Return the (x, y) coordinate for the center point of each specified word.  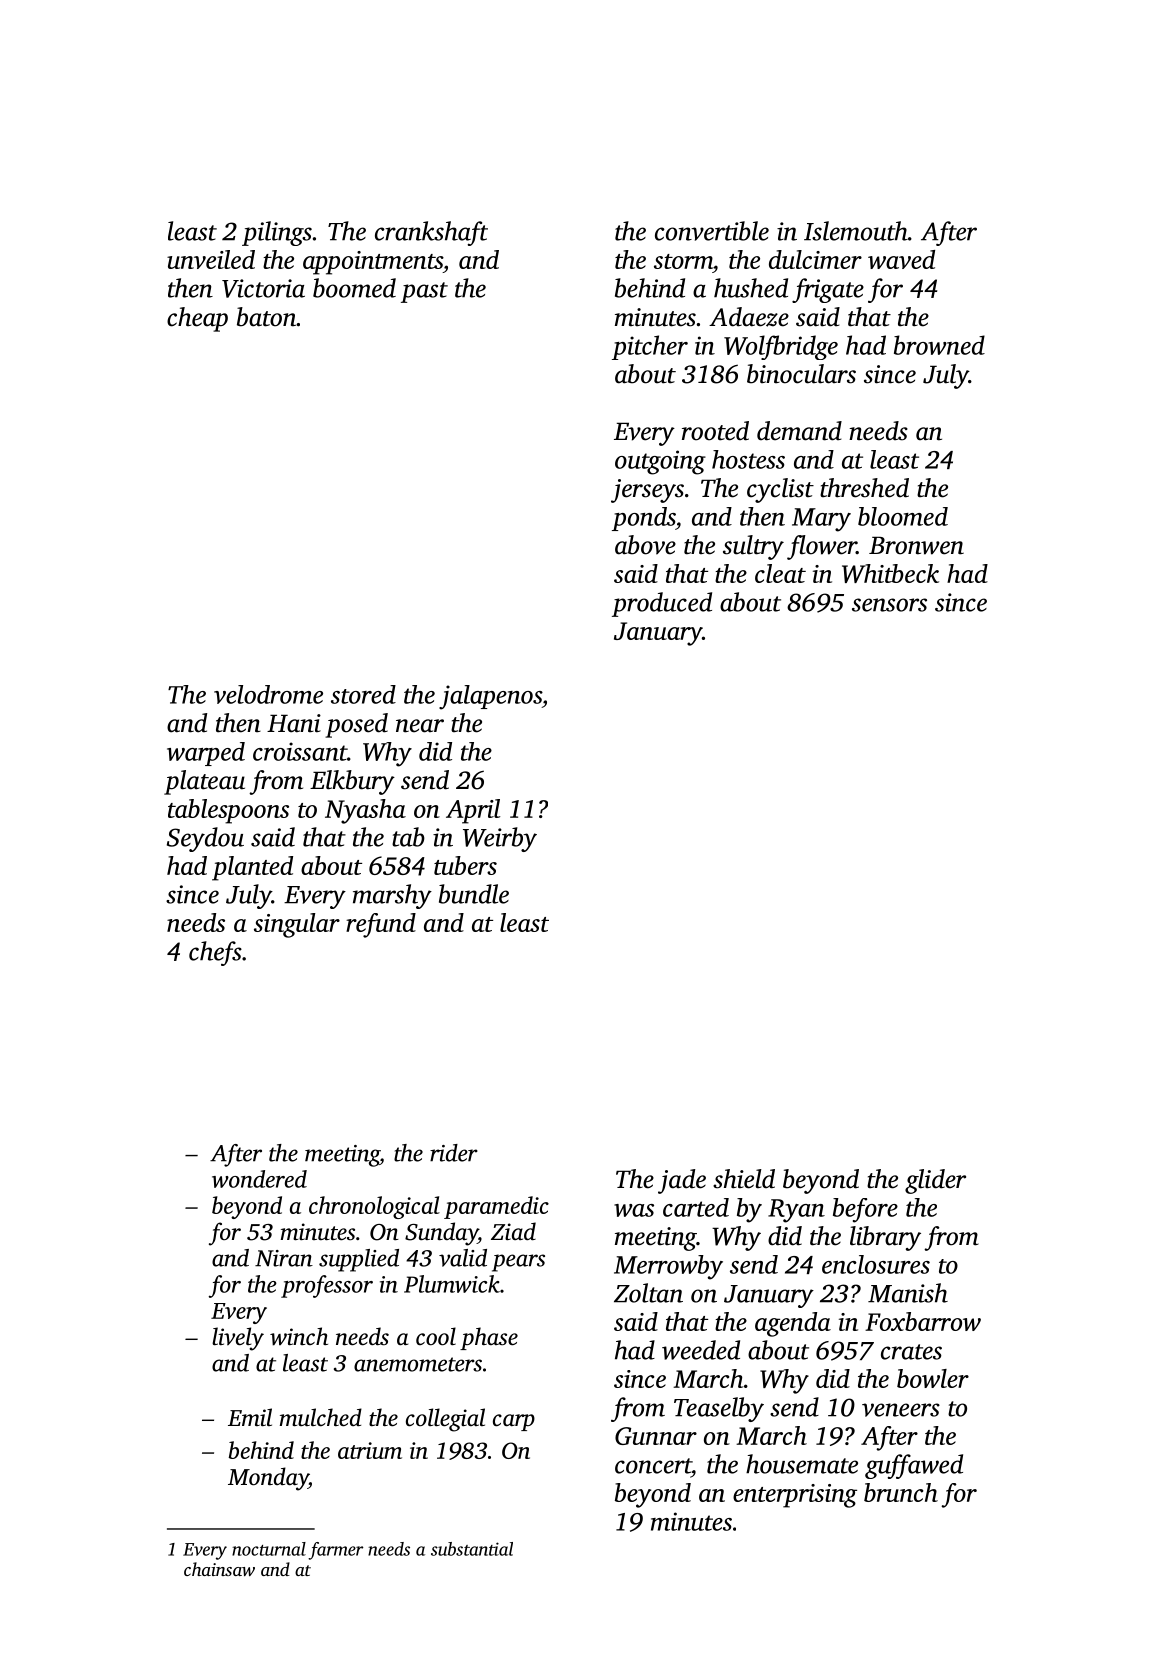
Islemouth (856, 231)
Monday (268, 1479)
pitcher (650, 347)
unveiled (211, 259)
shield (744, 1179)
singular (297, 925)
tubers (465, 865)
